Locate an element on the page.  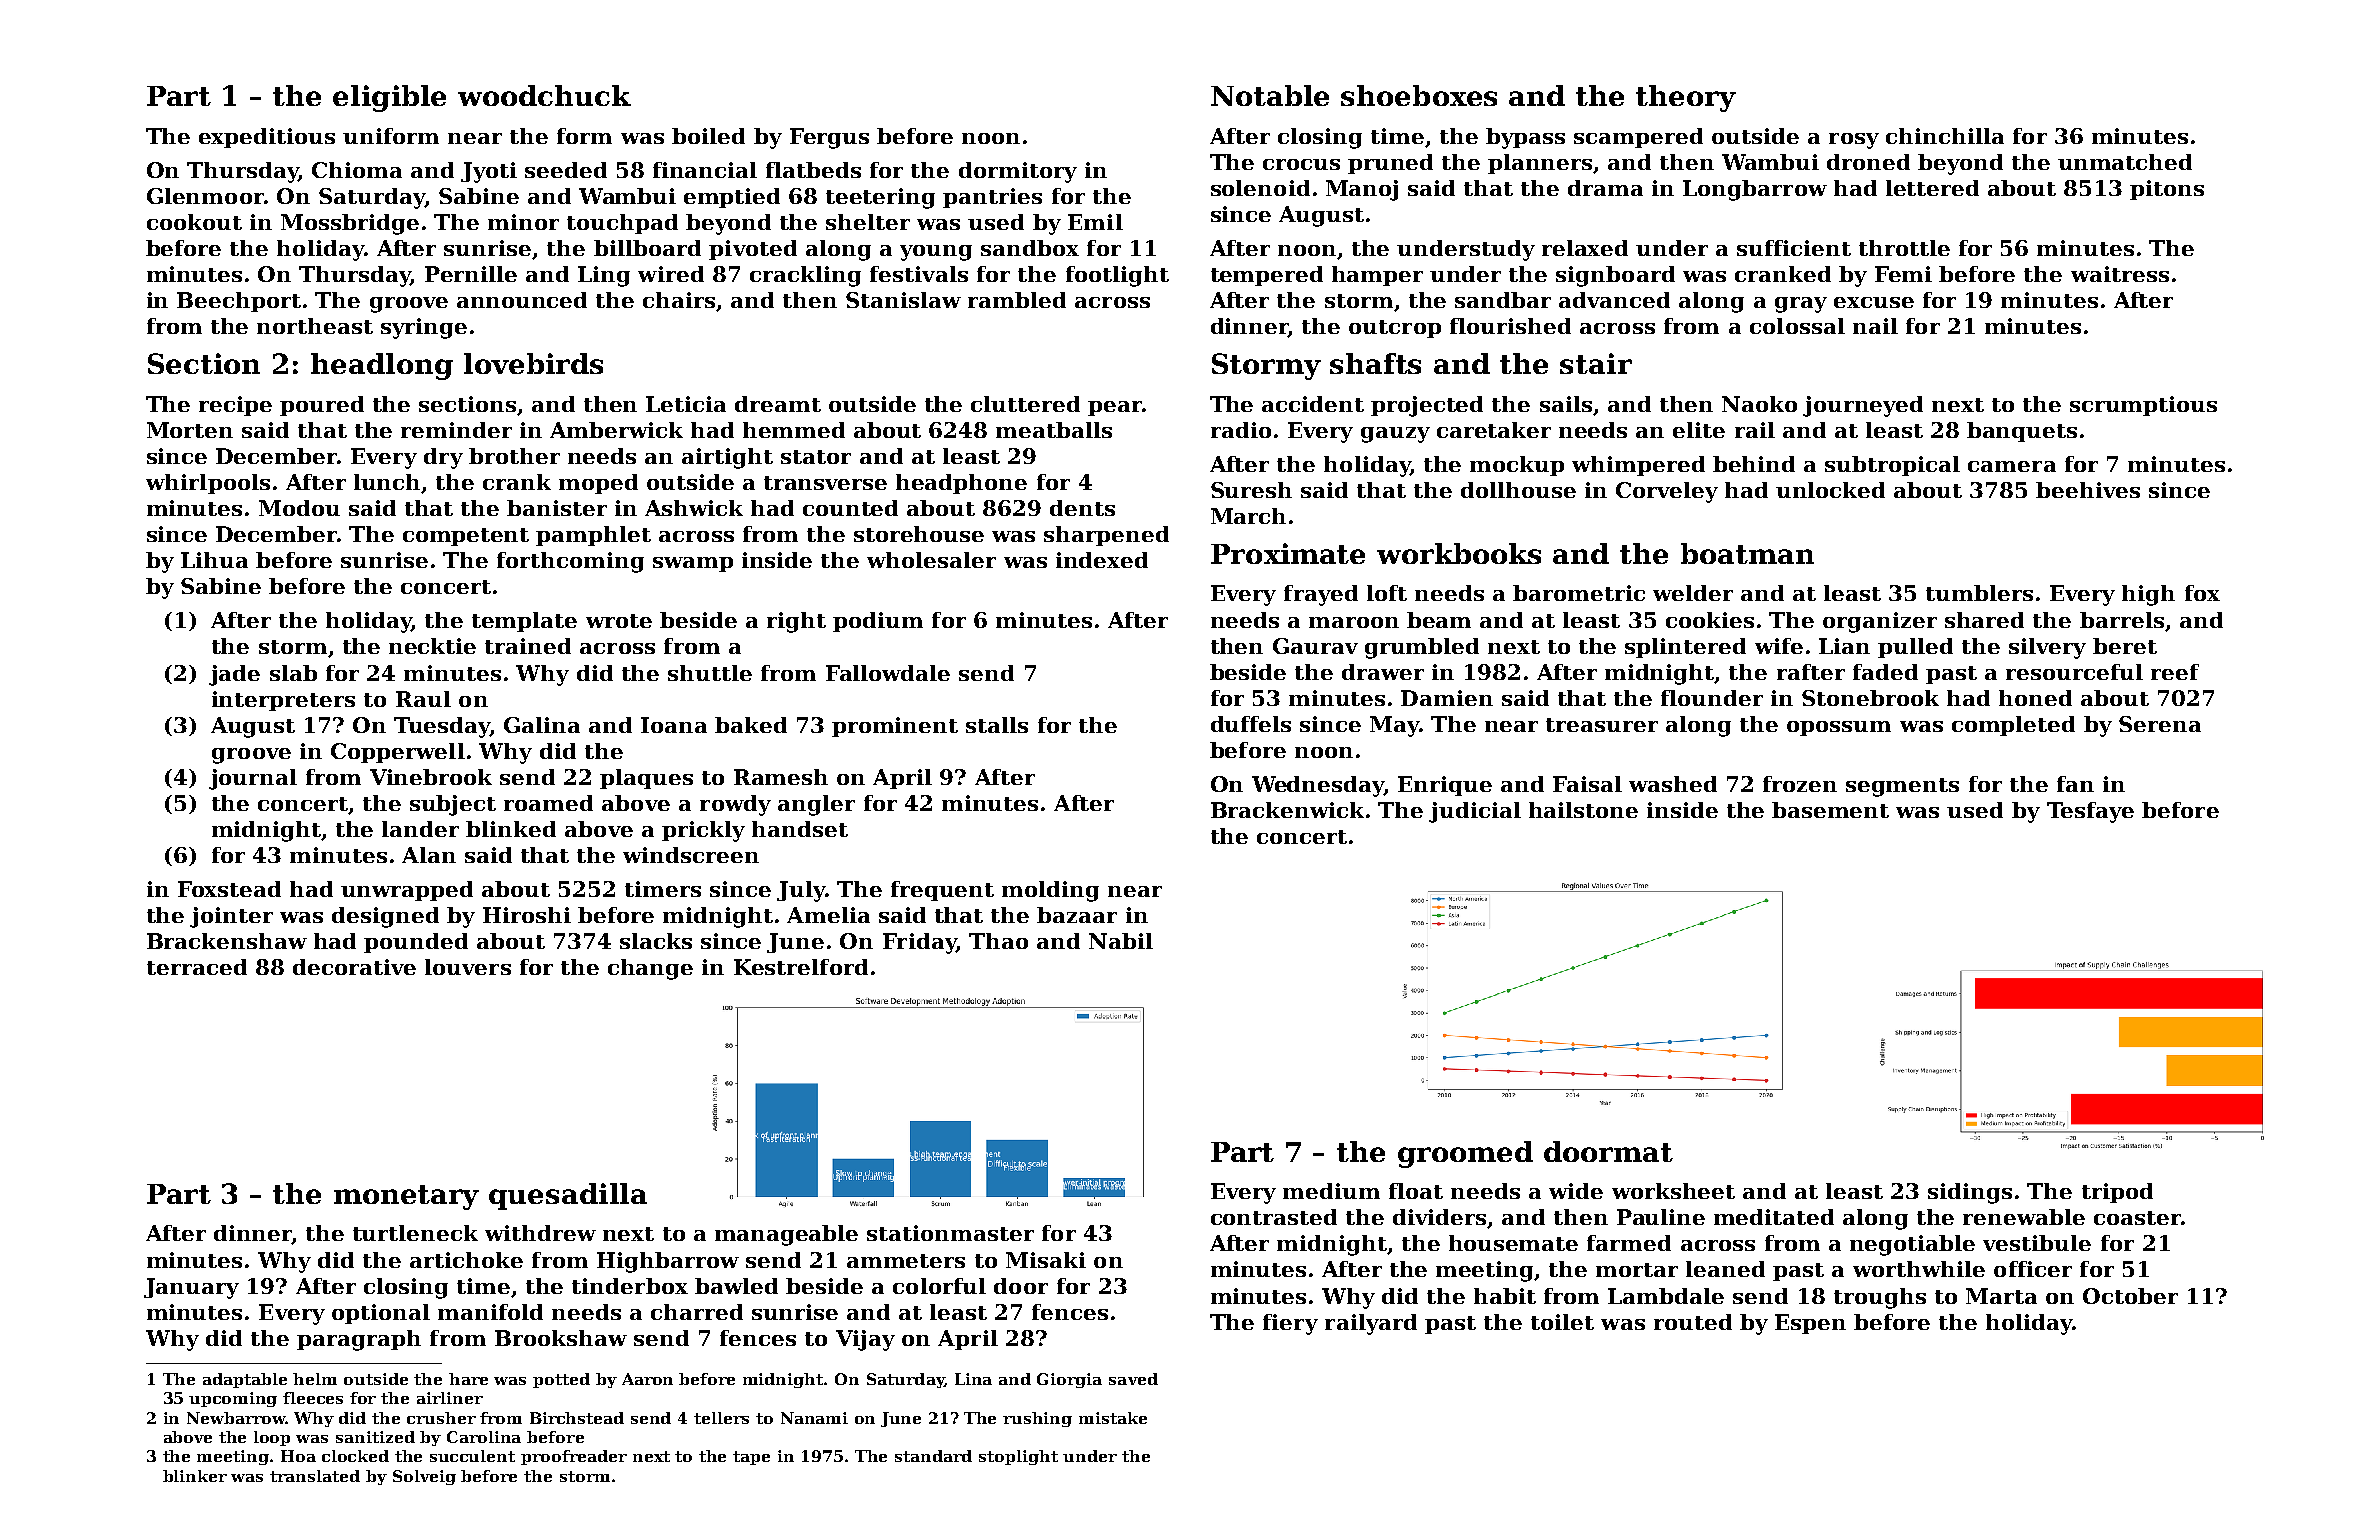
template is located at coordinates (524, 622).
